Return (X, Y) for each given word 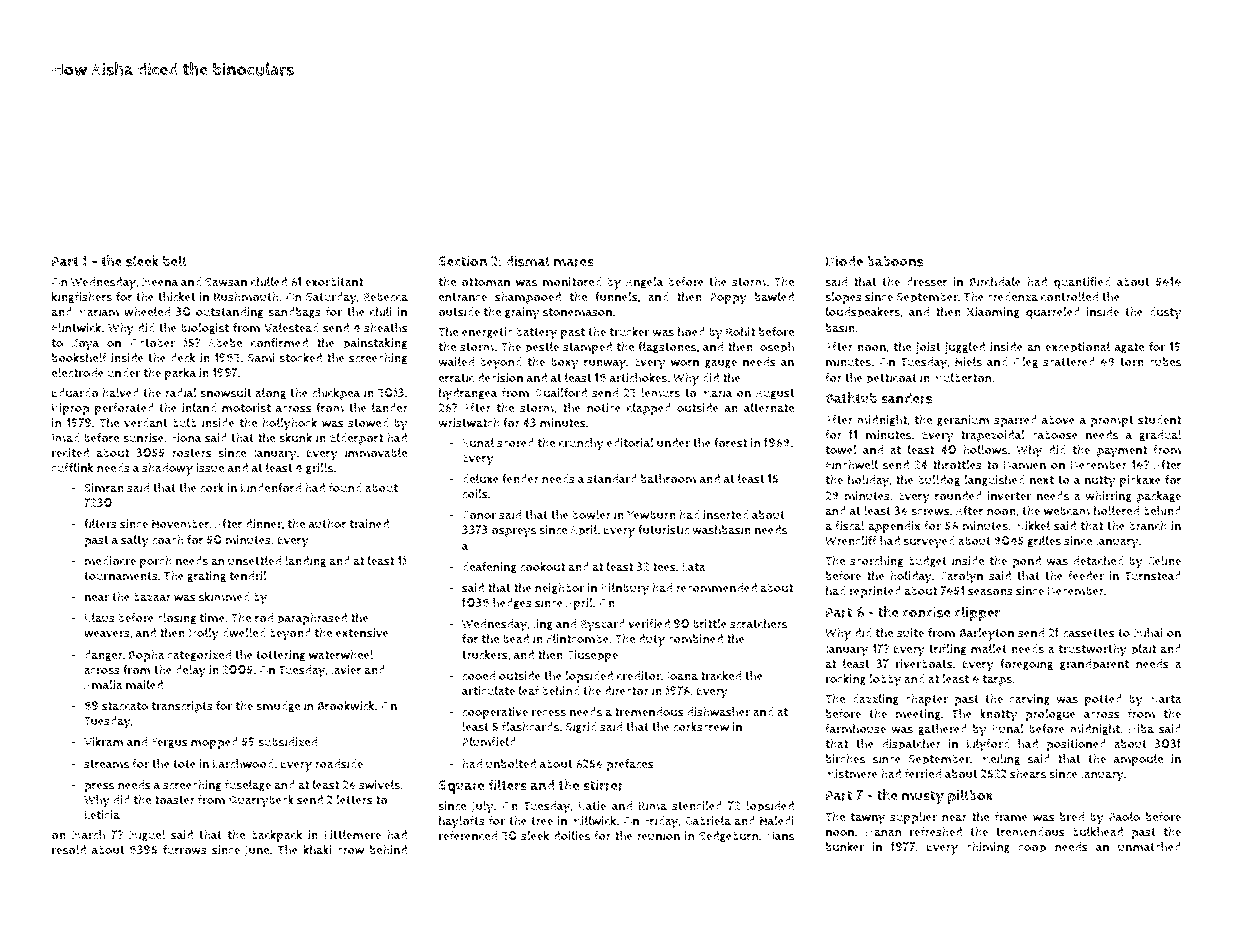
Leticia (102, 814)
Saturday (331, 298)
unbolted (511, 764)
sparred (1015, 421)
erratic (456, 378)
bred (1072, 817)
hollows (985, 450)
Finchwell (852, 465)
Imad (66, 438)
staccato (125, 706)
